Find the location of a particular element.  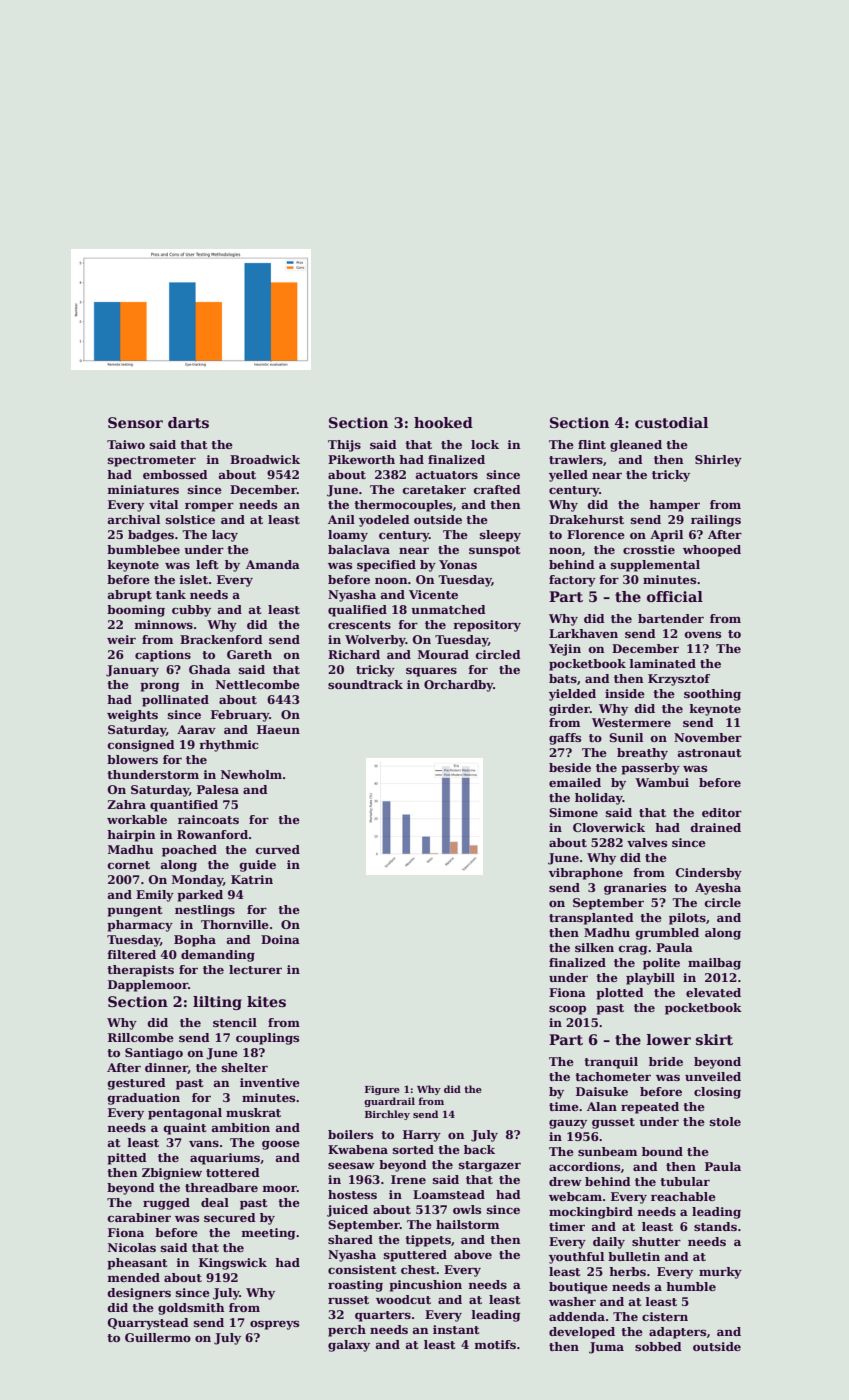

Guillermo is located at coordinates (158, 1337).
